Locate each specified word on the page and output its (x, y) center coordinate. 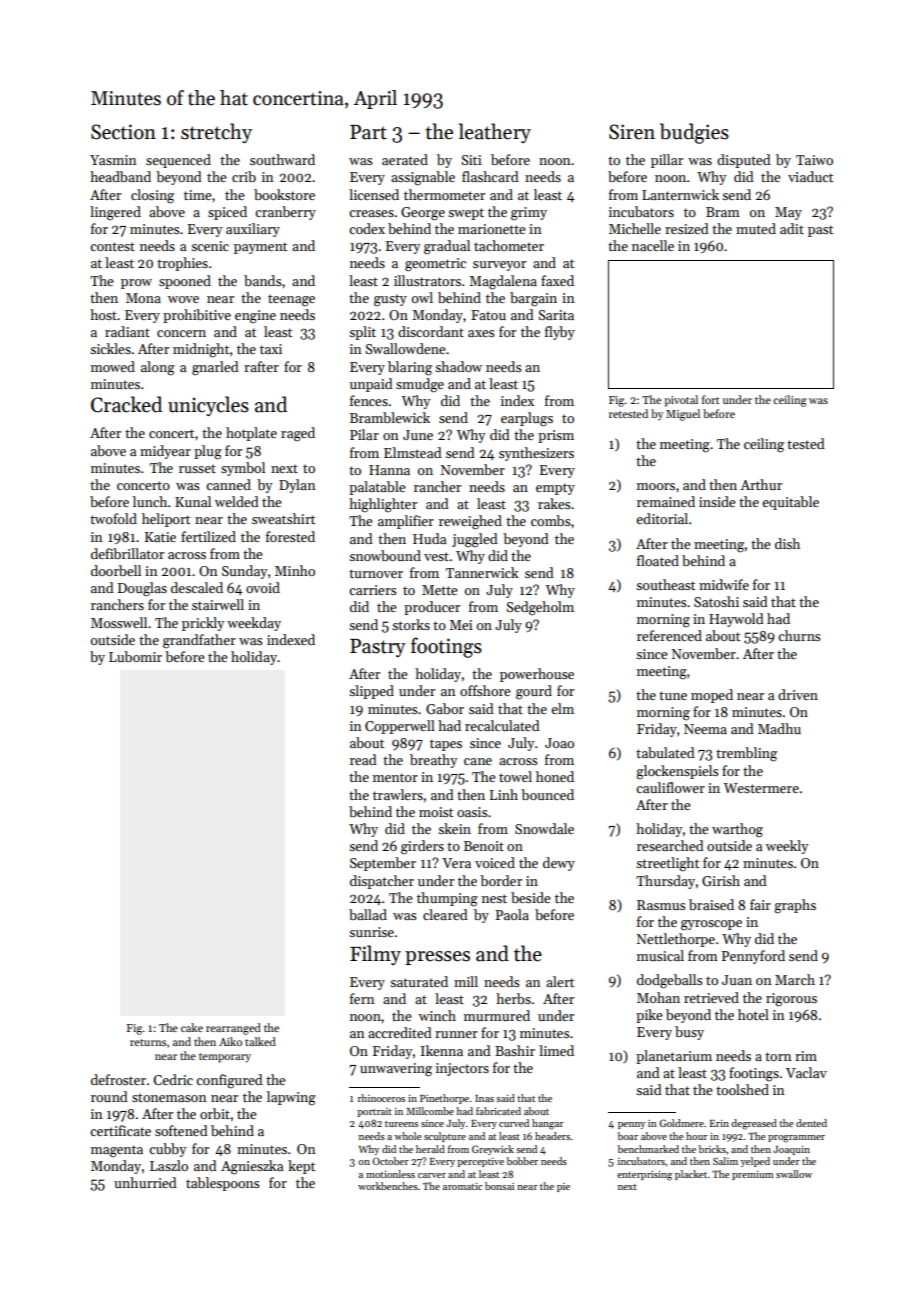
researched (670, 845)
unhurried (145, 1182)
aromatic (462, 1186)
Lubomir (135, 656)
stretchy (216, 133)
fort (710, 399)
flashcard (490, 176)
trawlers (398, 794)
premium (753, 1175)
